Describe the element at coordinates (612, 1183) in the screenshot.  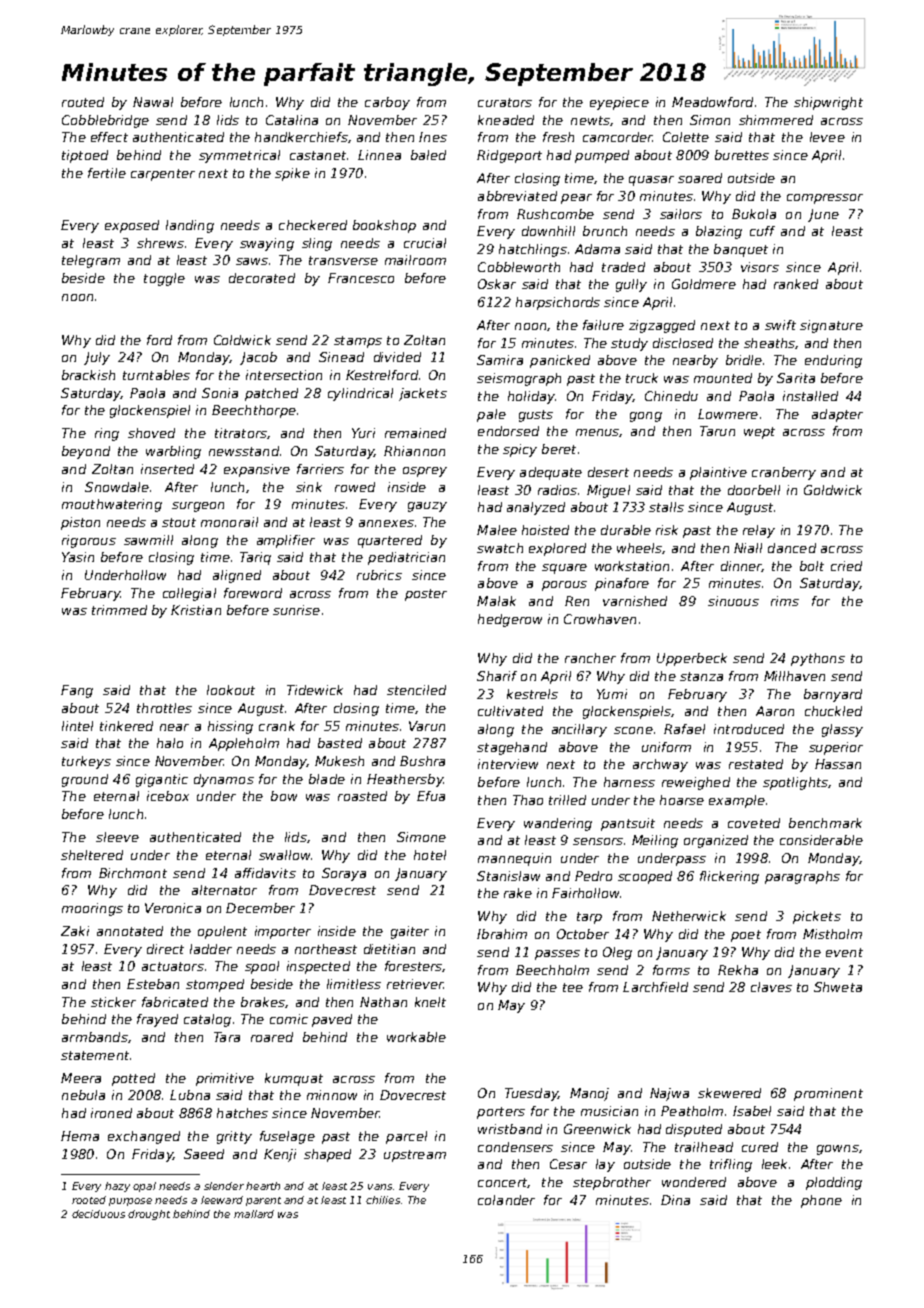
I see `stepbrother` at that location.
